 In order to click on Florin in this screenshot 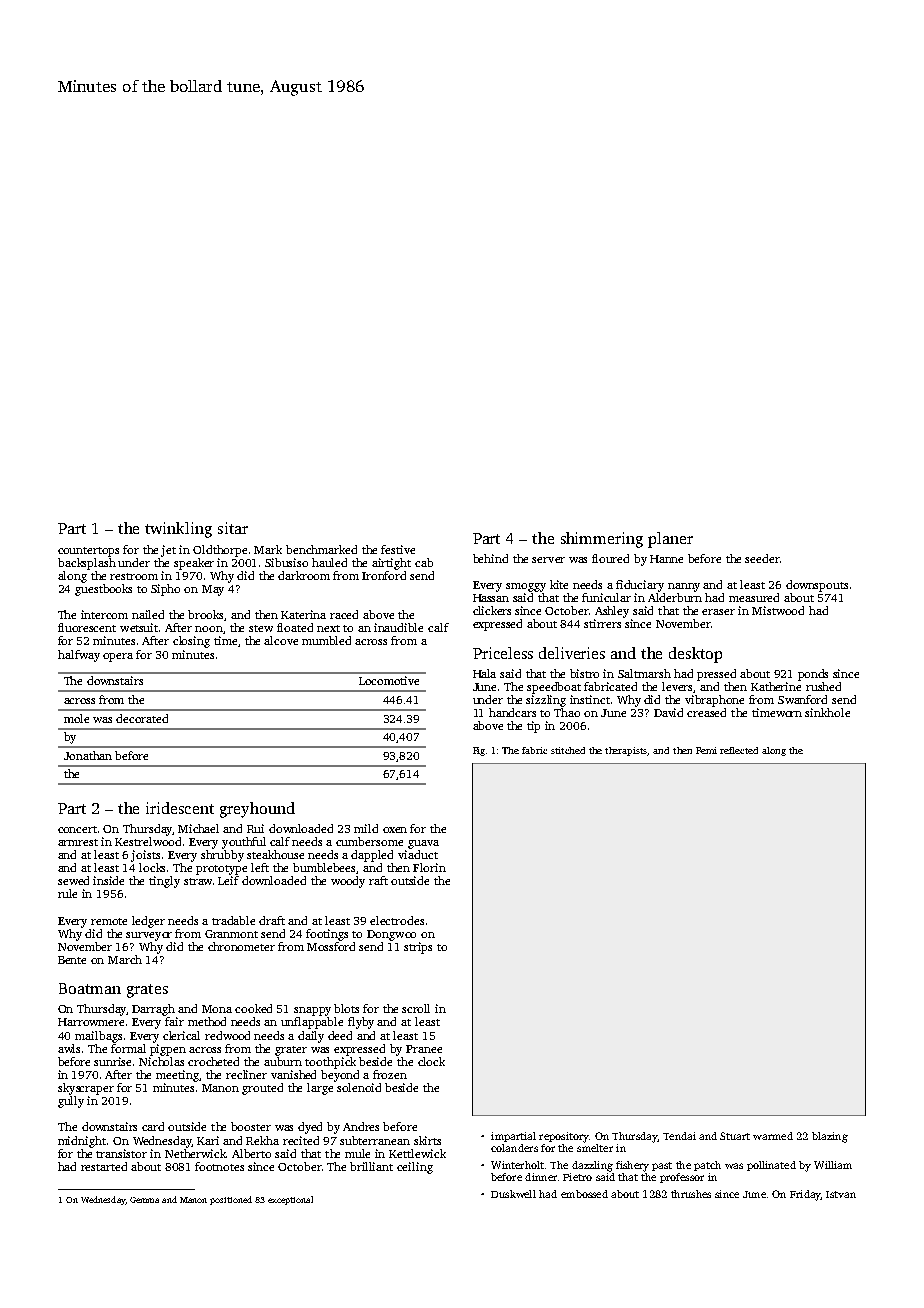, I will do `click(429, 867)`.
